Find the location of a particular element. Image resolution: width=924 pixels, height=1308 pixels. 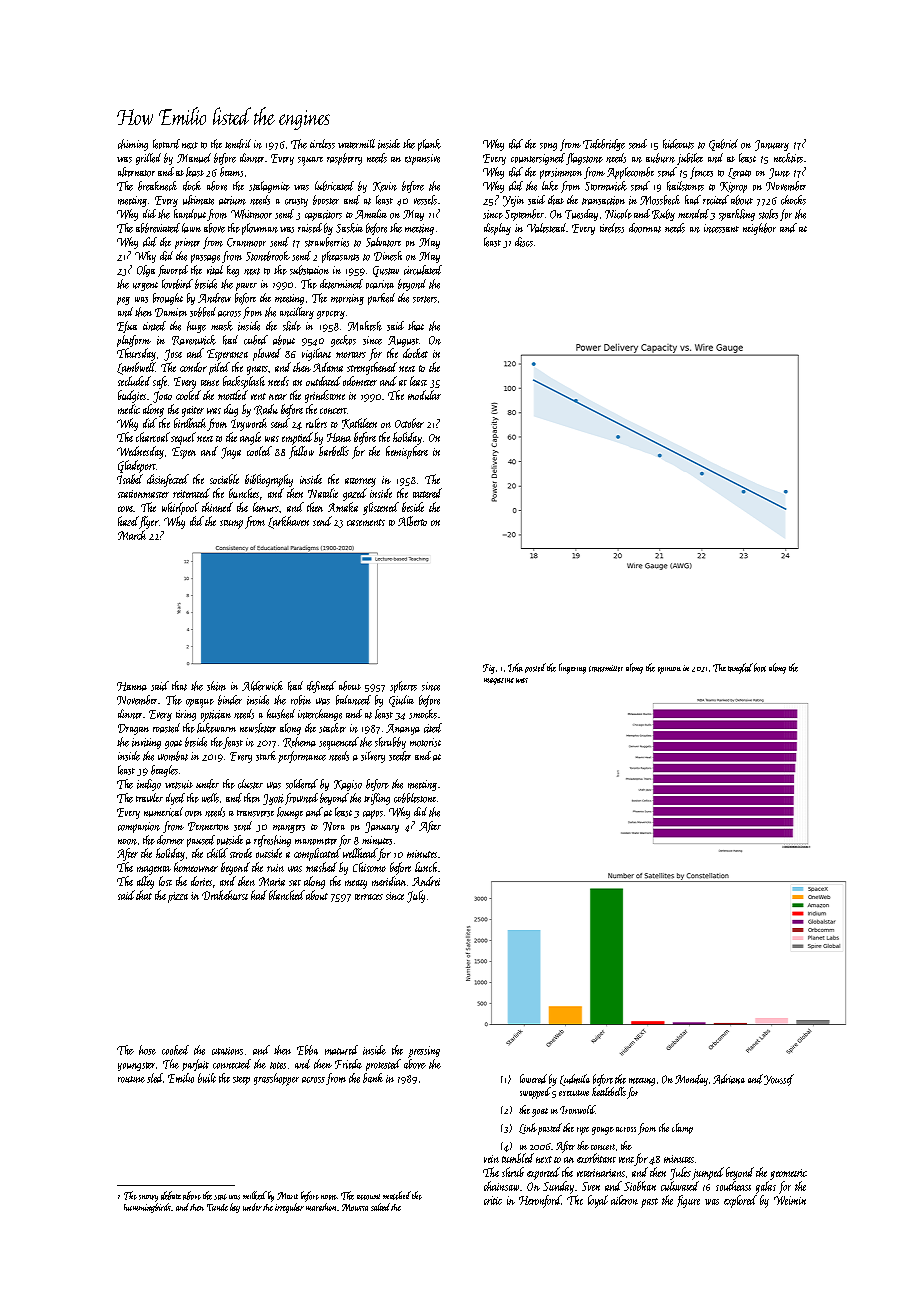

stark is located at coordinates (266, 756).
